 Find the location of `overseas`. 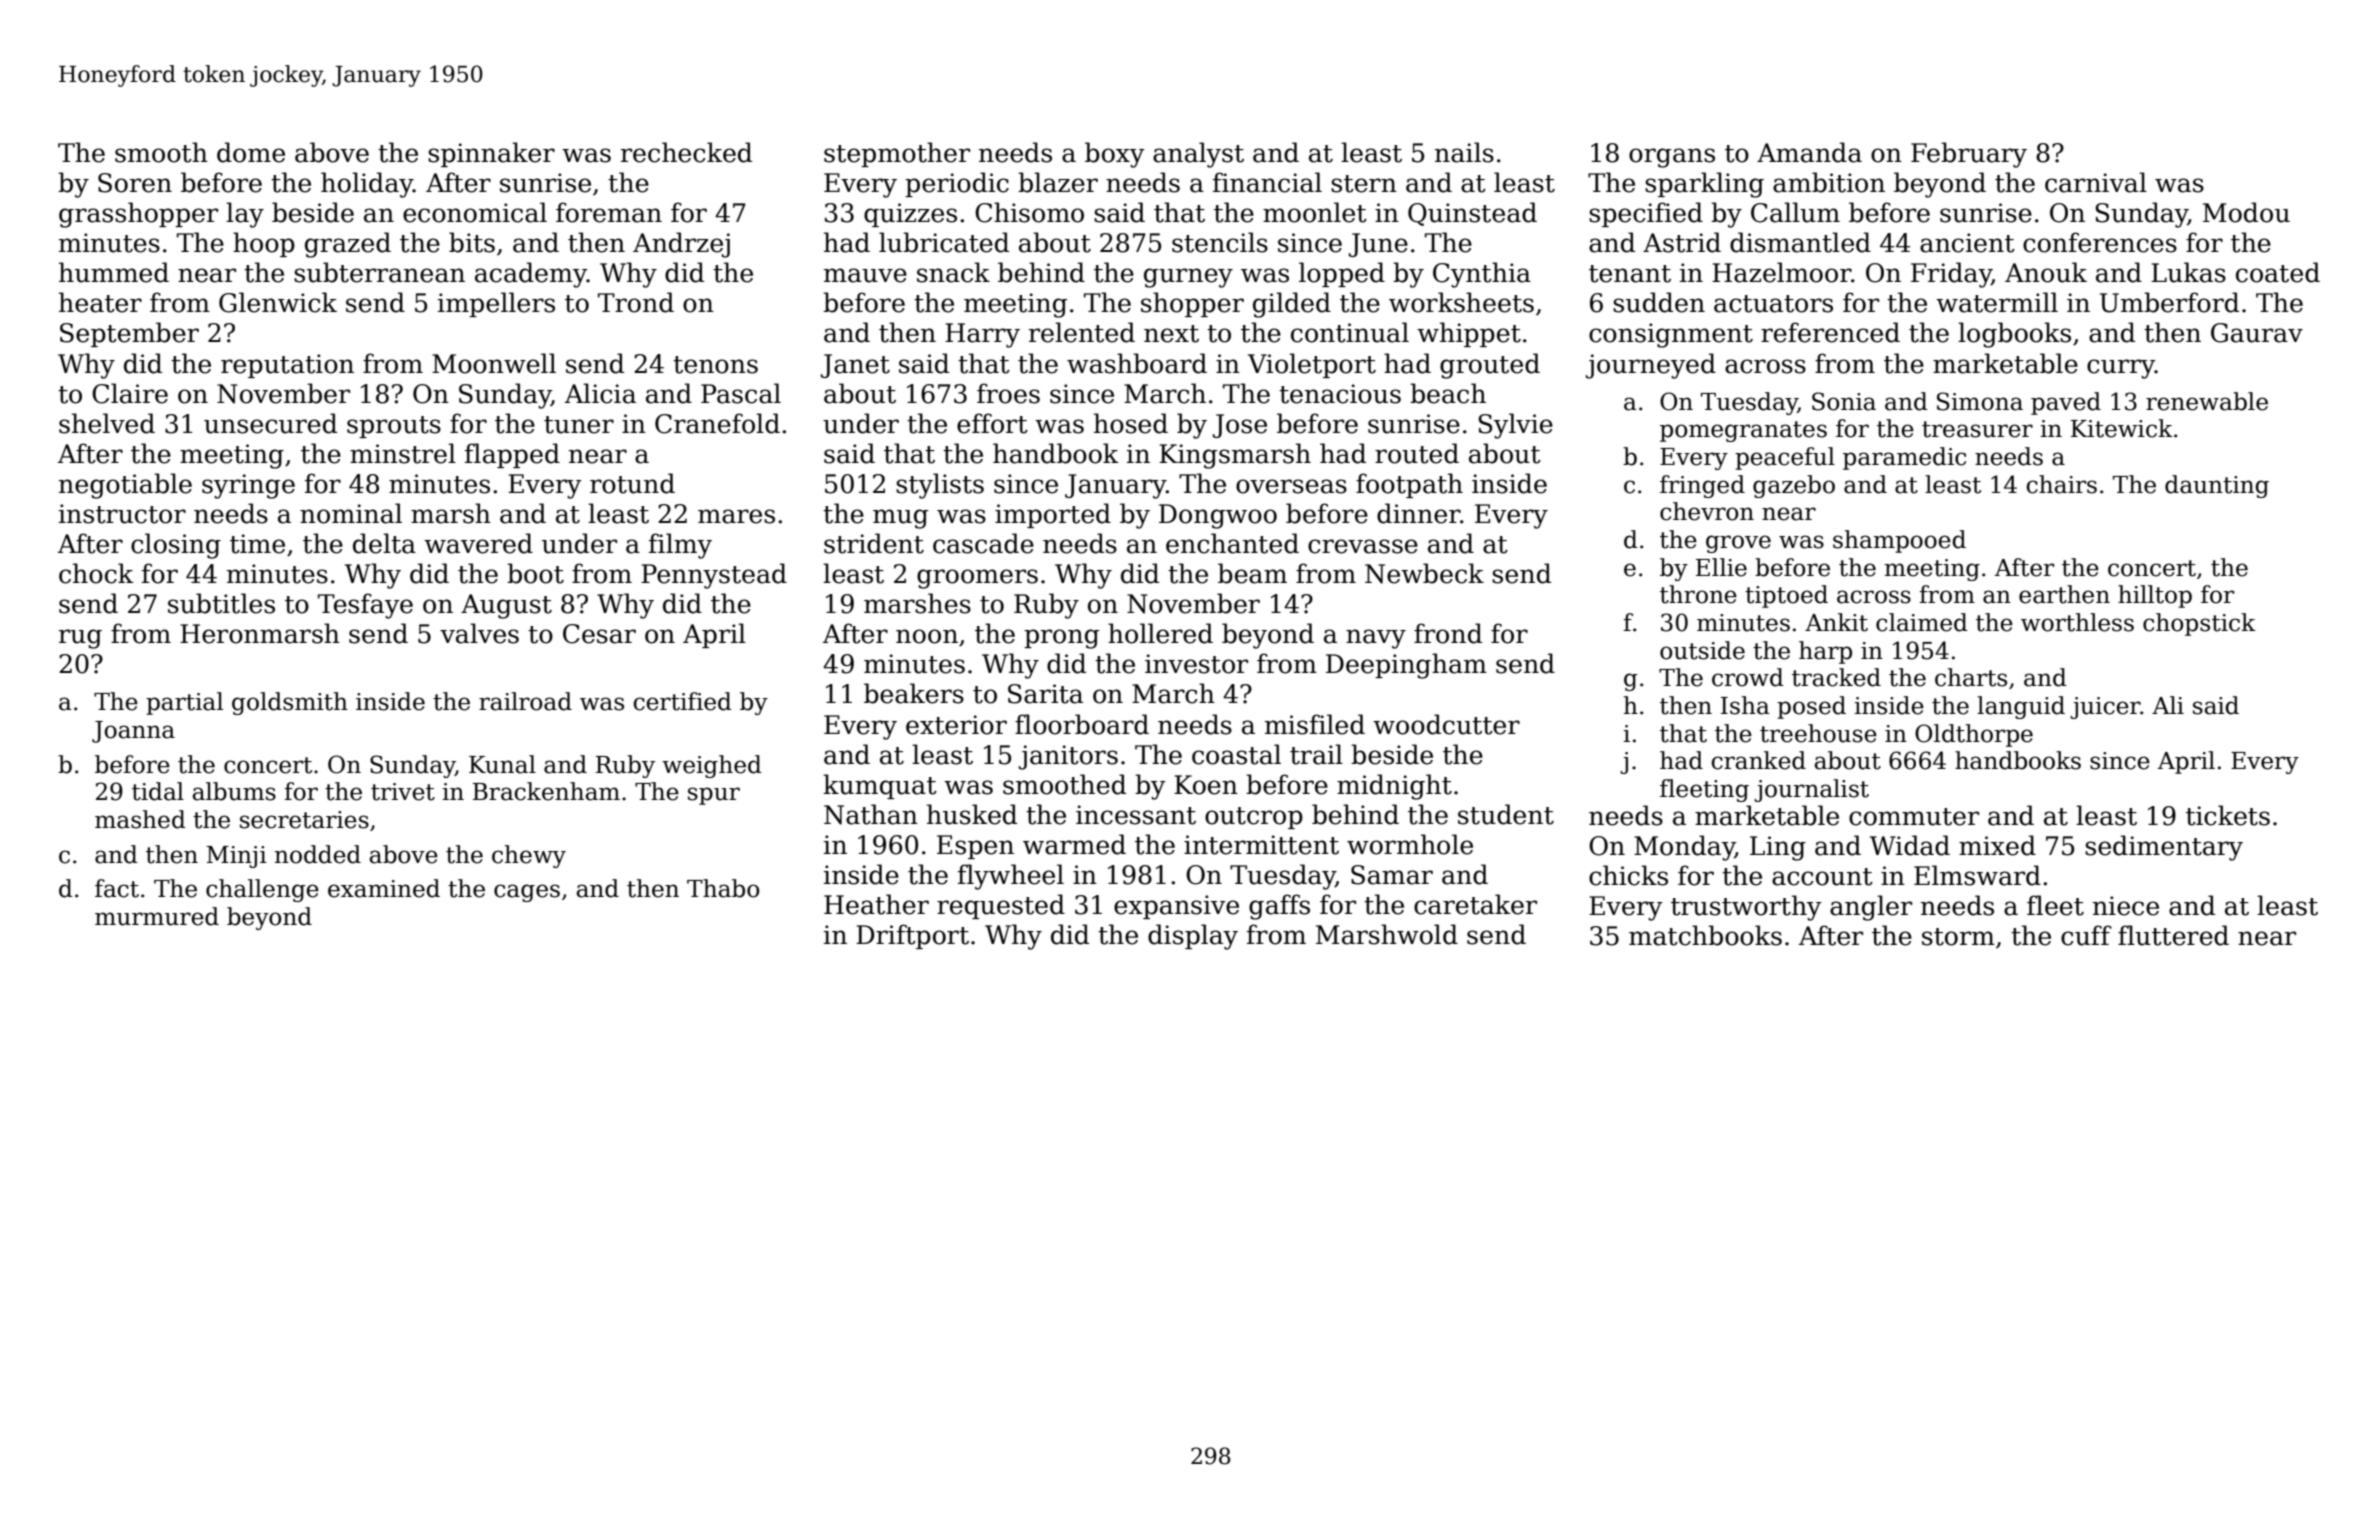

overseas is located at coordinates (1291, 486).
